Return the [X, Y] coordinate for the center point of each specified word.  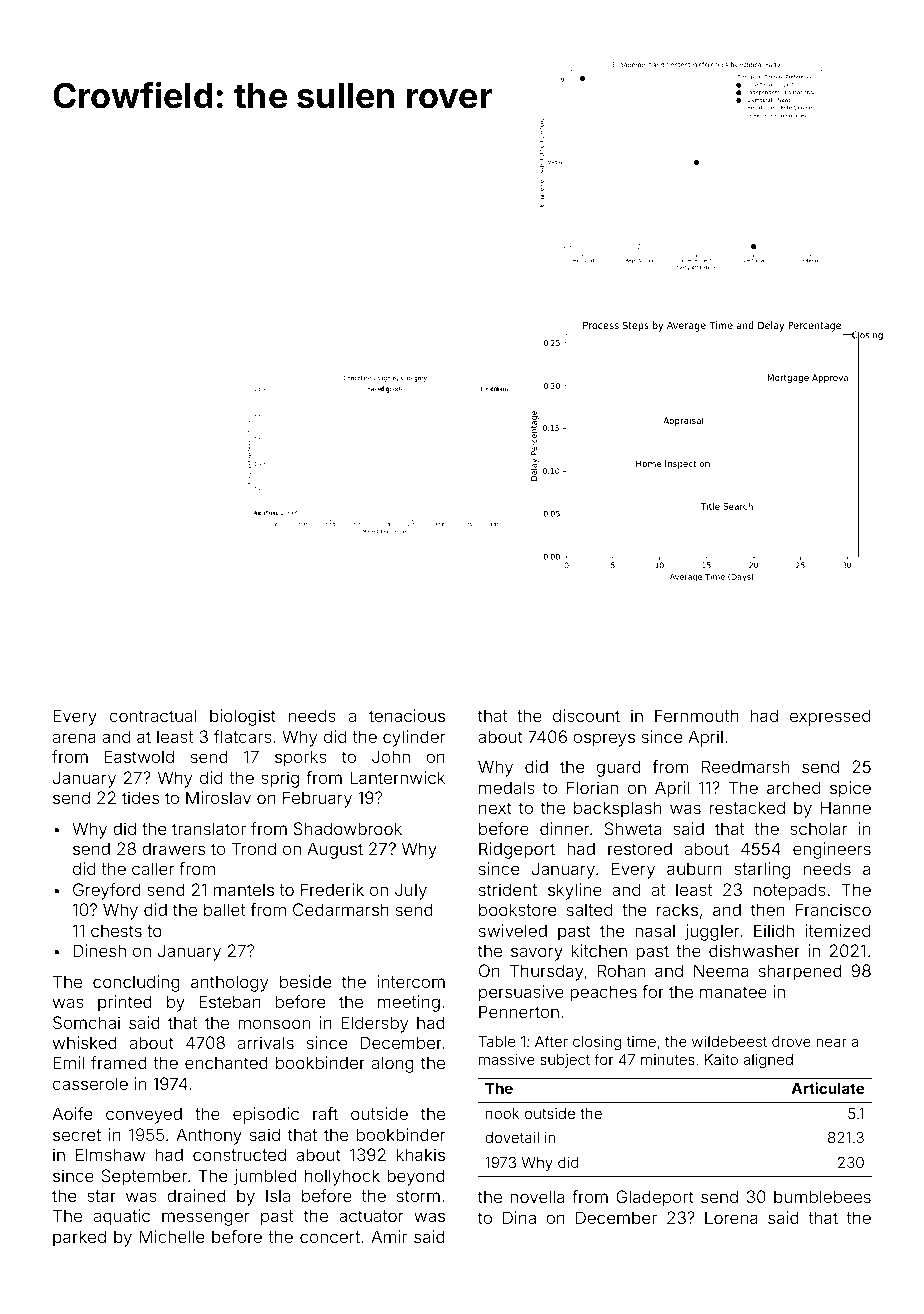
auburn [694, 868]
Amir [389, 1236]
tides [140, 797]
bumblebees [822, 1196]
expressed [830, 717]
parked [79, 1238]
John [391, 756]
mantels [244, 889]
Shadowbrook [348, 828]
